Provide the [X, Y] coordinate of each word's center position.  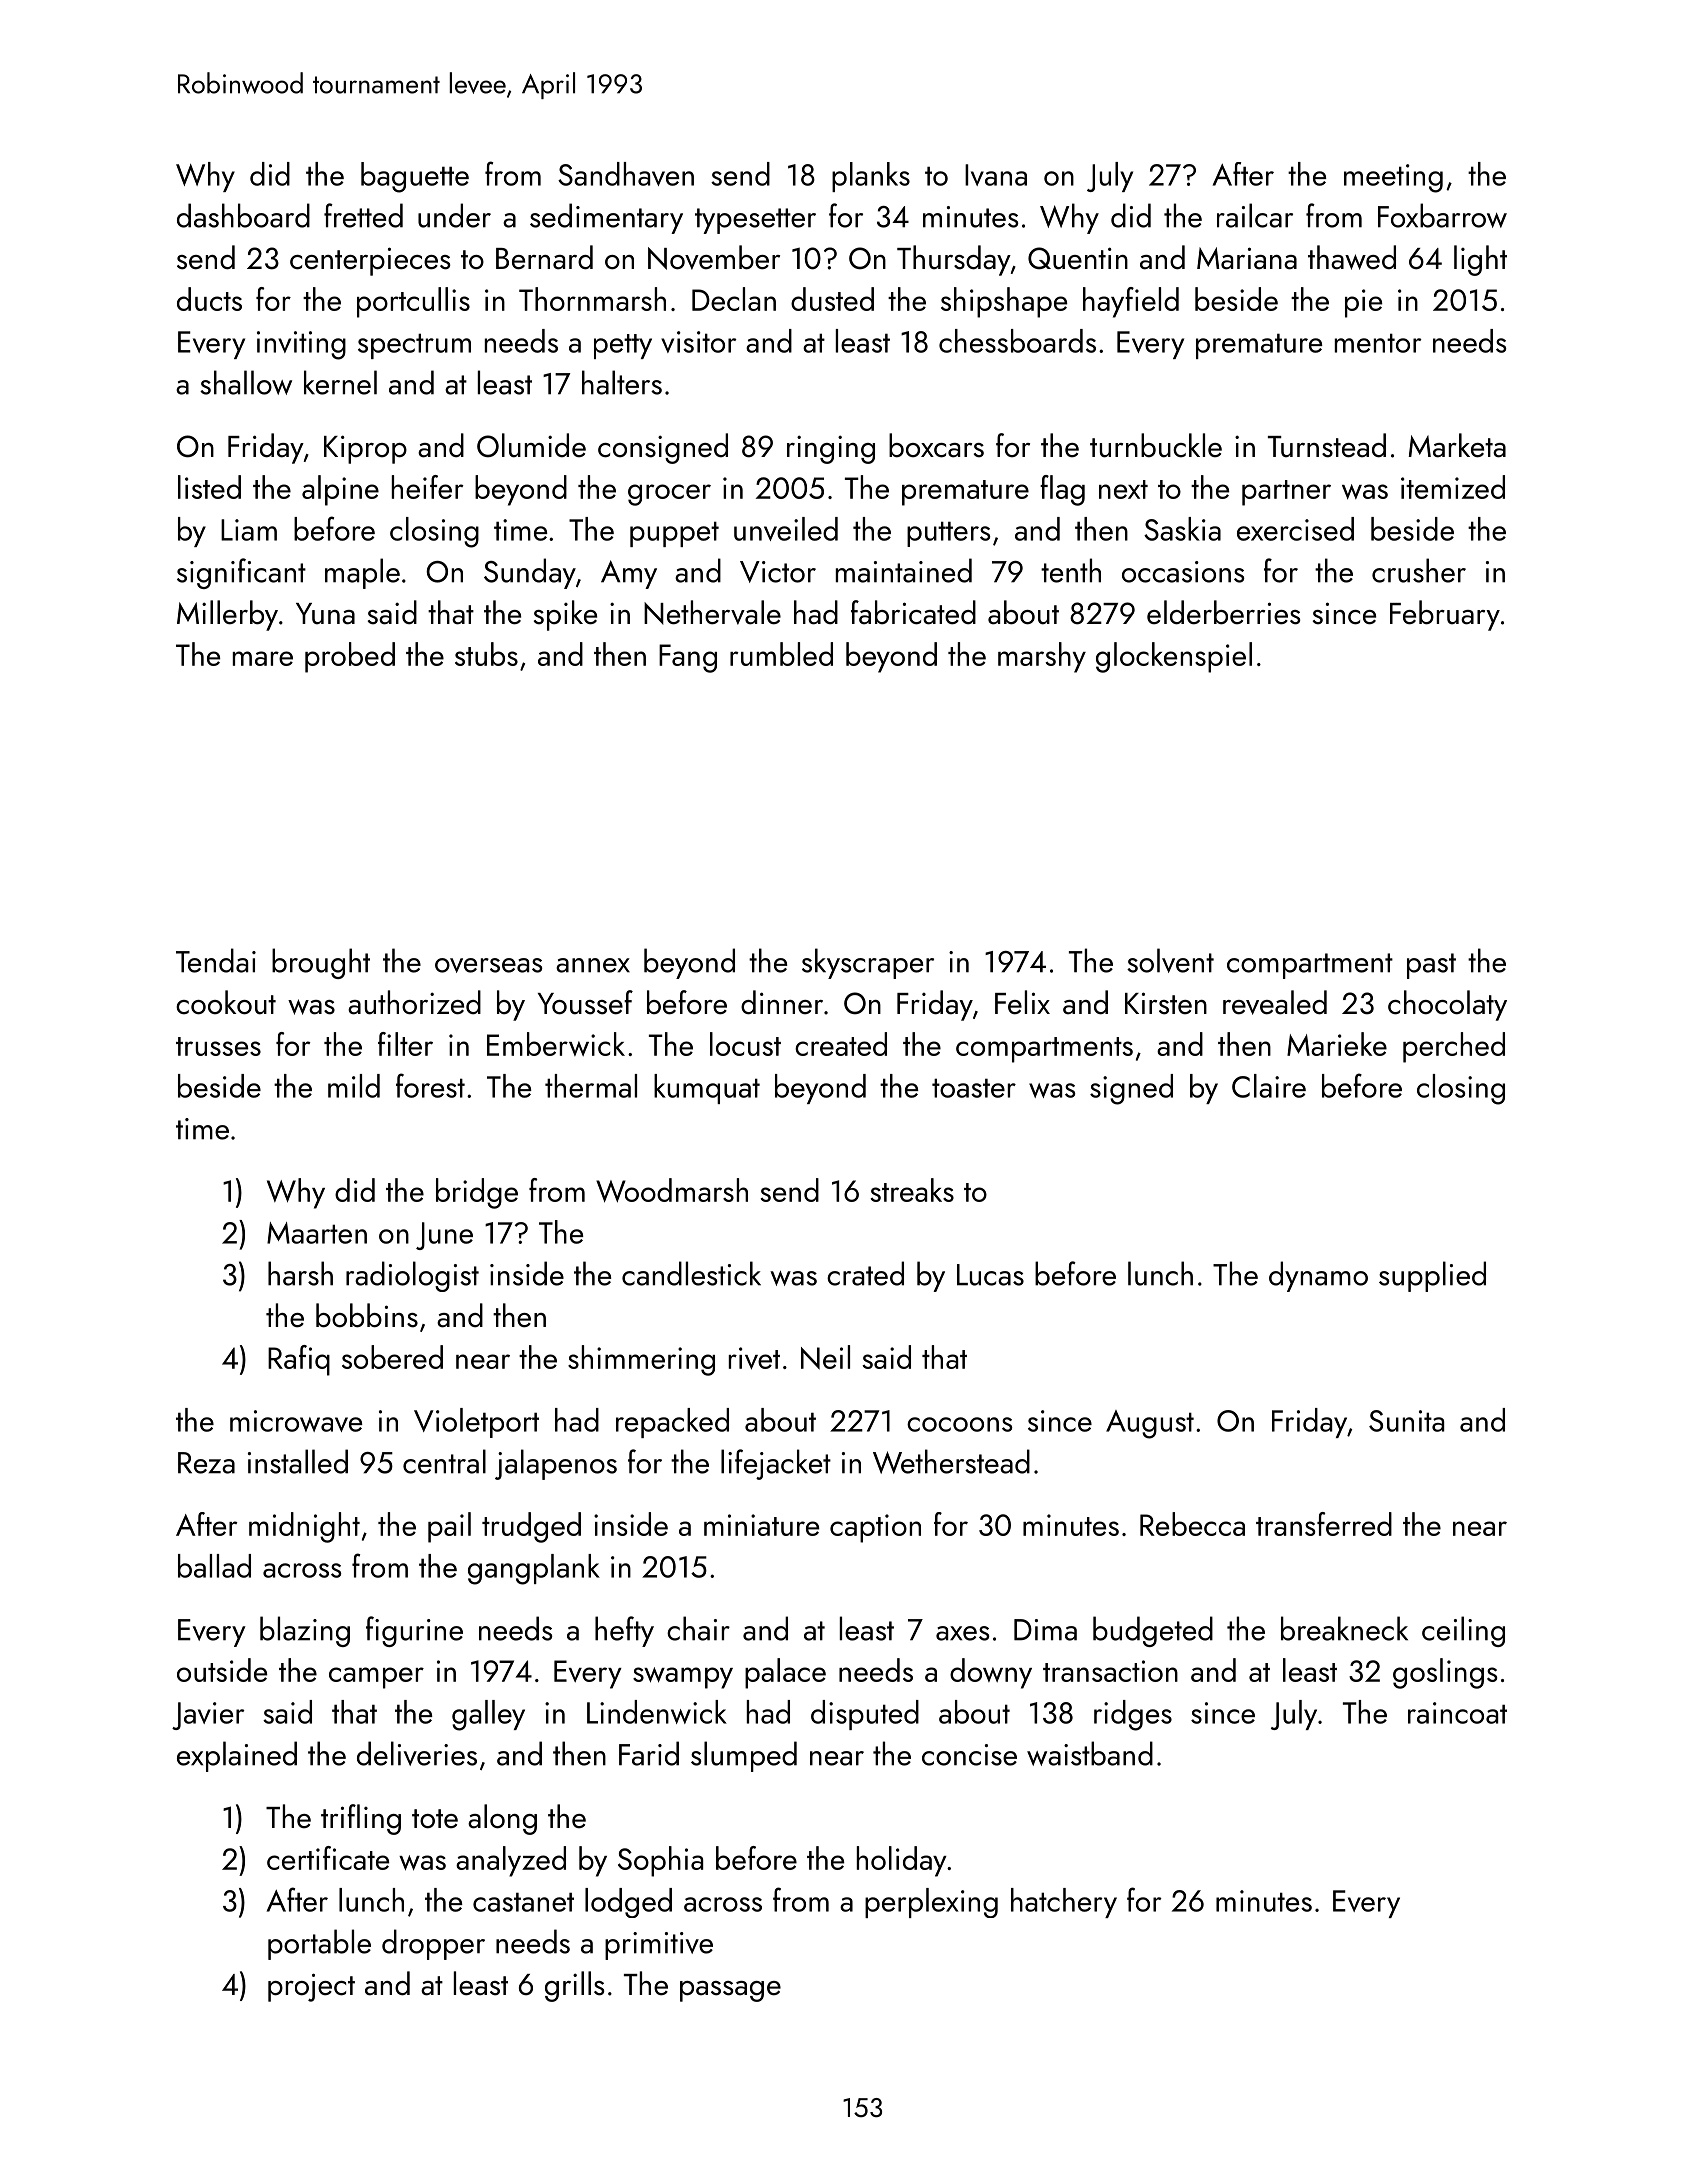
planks [871, 177]
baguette [415, 177]
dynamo [1318, 1276]
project [311, 1988]
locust [745, 1044]
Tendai [216, 960]
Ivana [996, 175]
